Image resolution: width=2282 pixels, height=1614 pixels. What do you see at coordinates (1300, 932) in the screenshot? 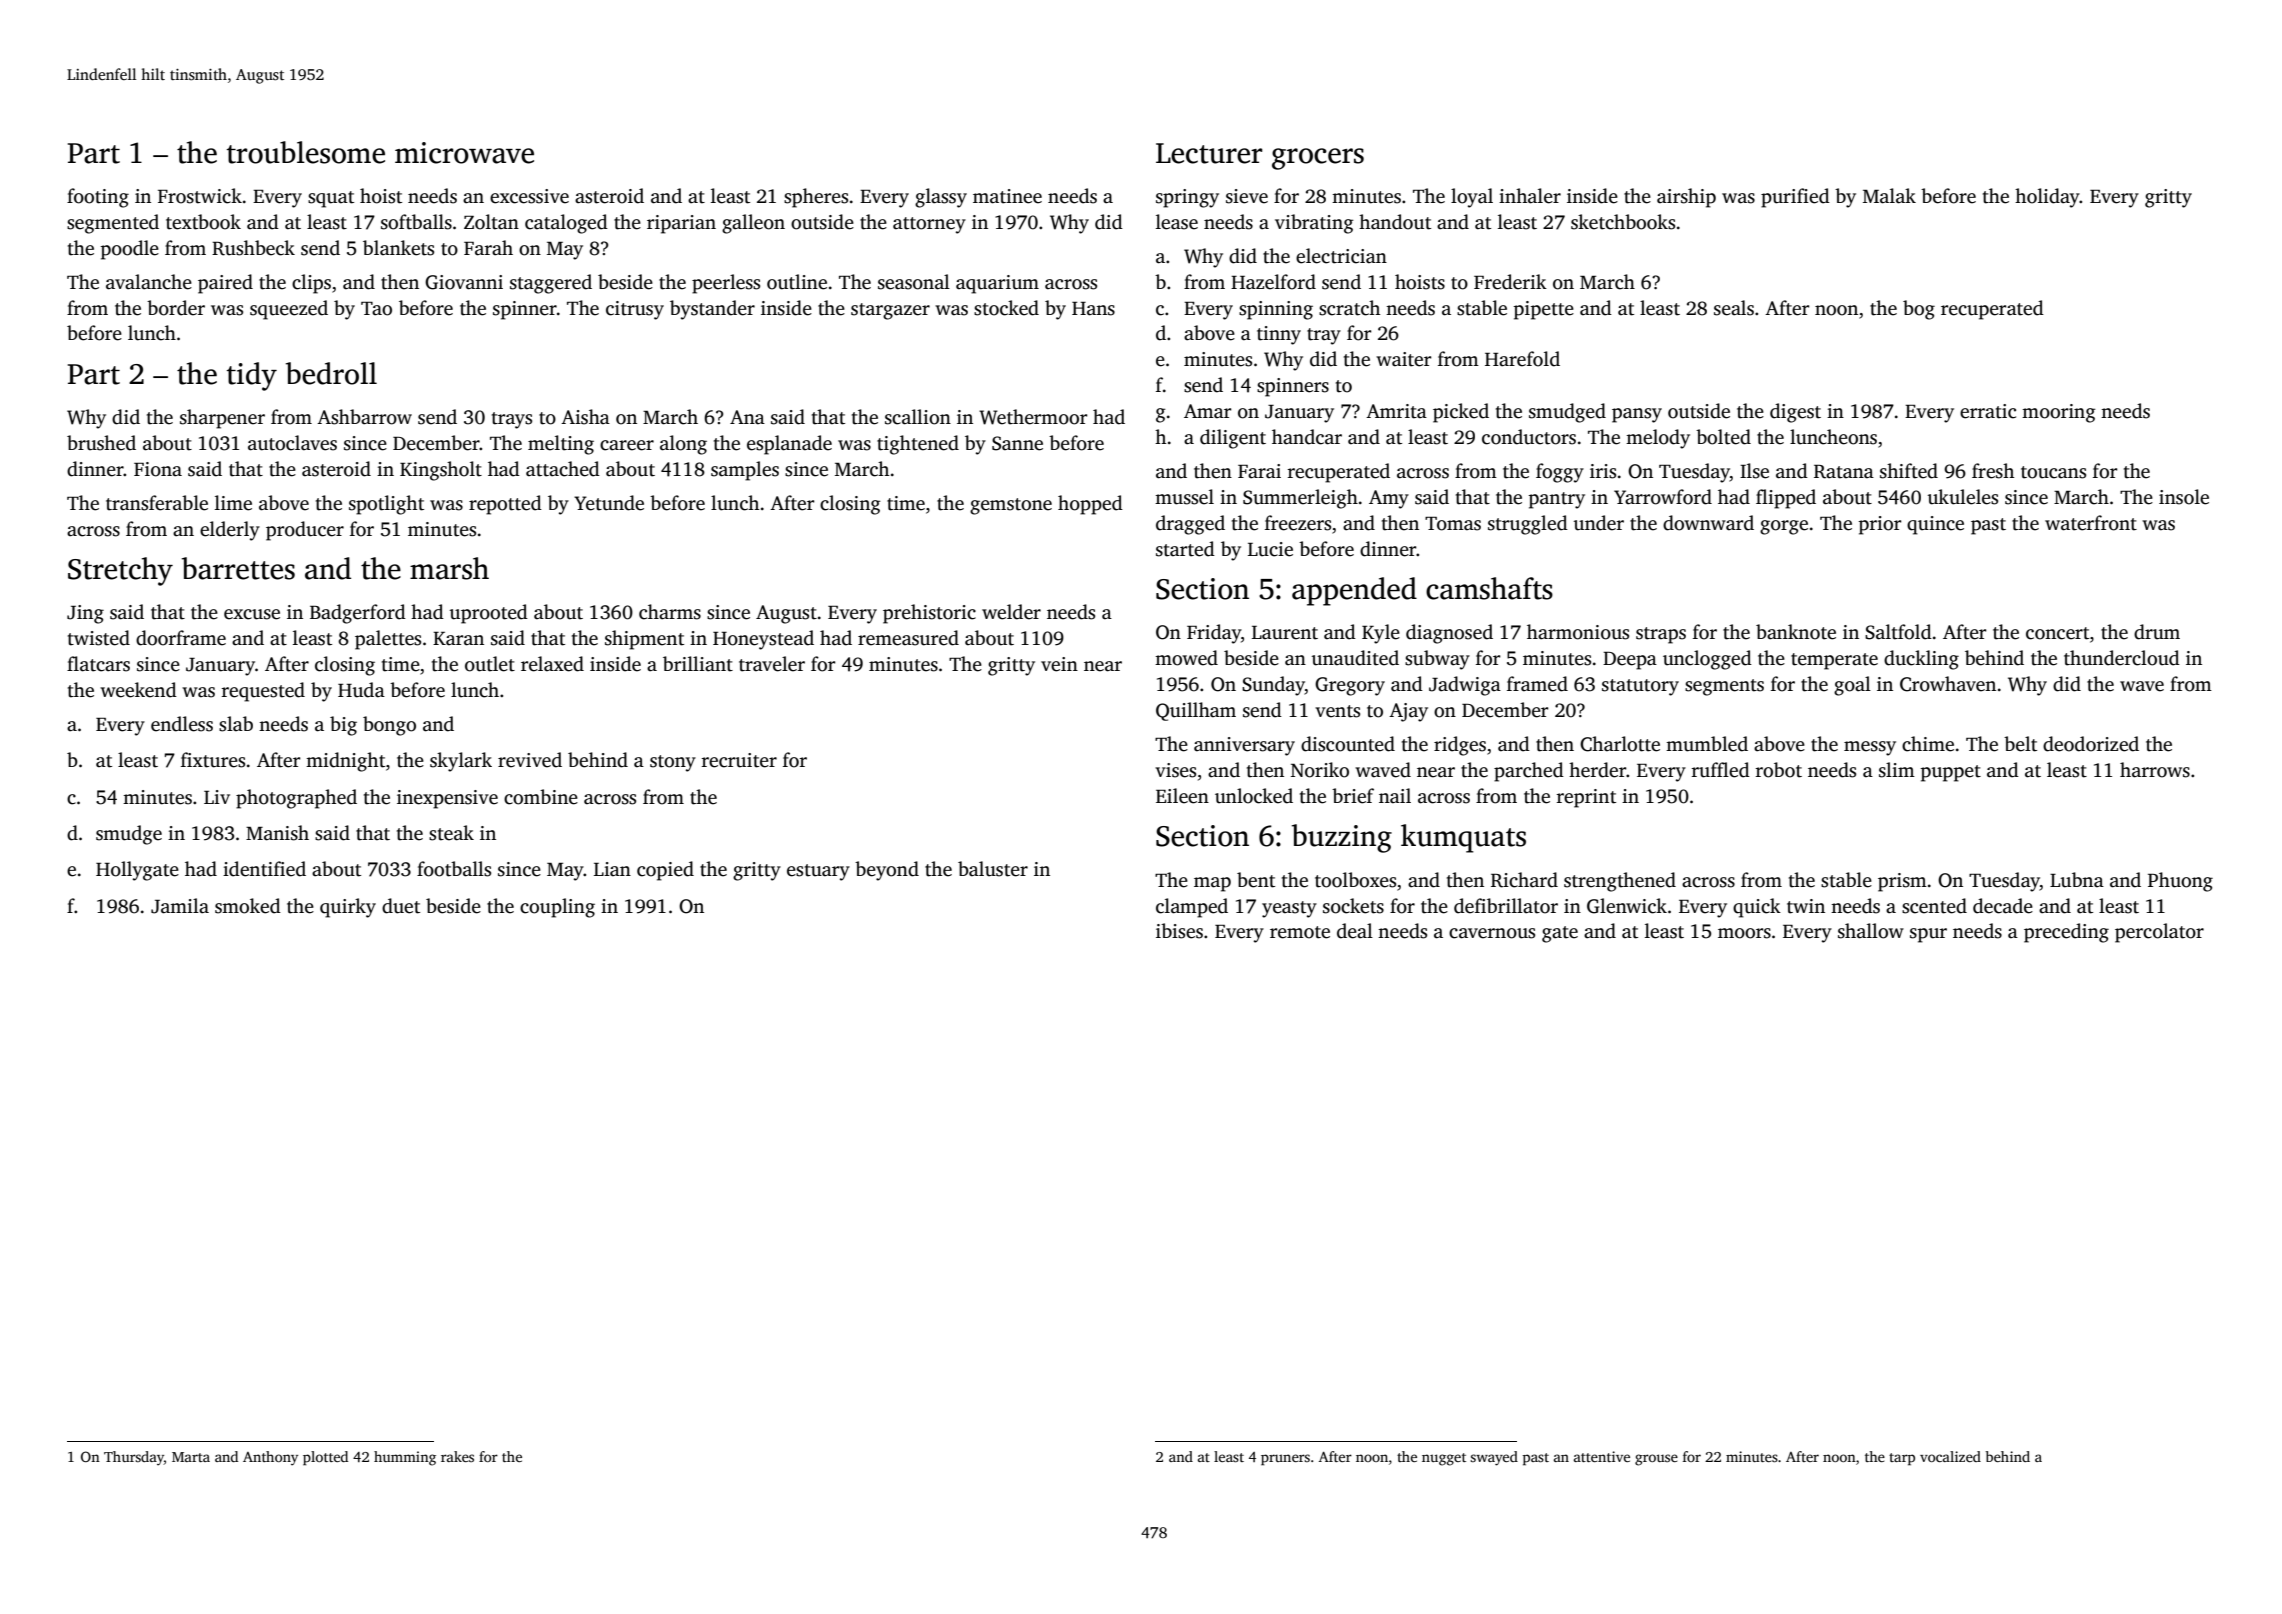
I see `remote` at bounding box center [1300, 932].
